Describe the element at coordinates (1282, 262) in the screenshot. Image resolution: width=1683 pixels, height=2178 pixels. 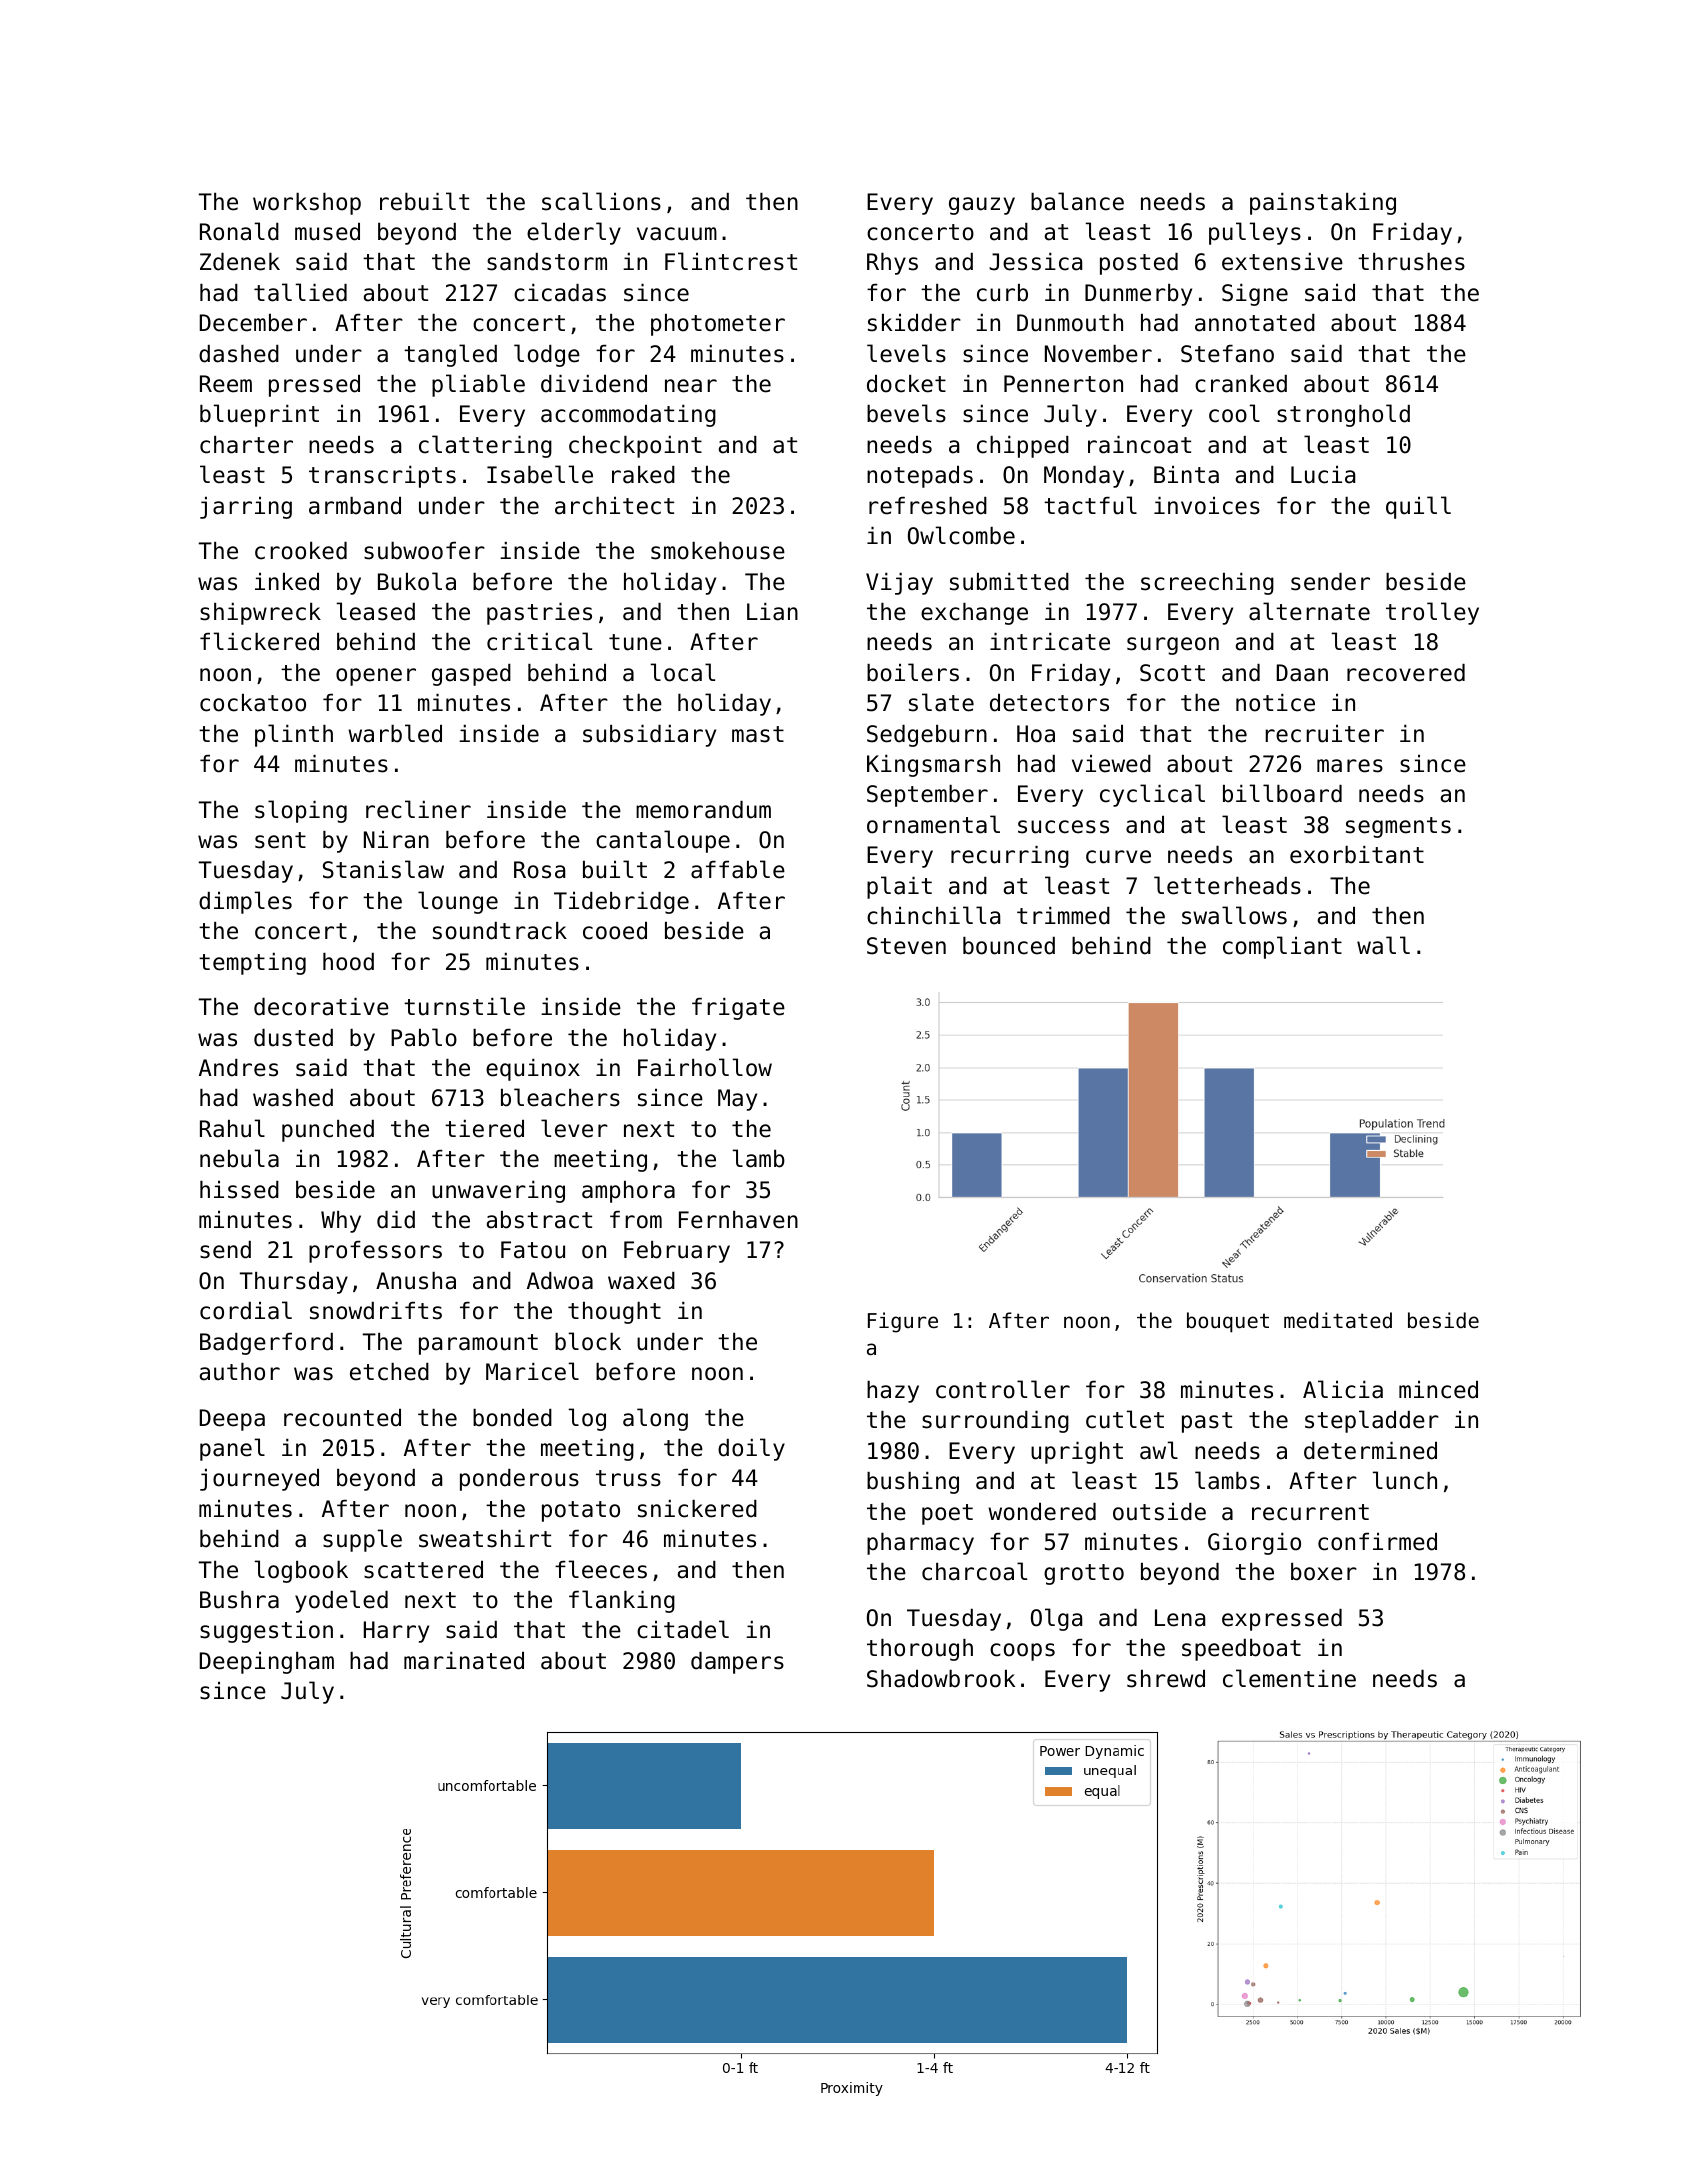
I see `extensive` at that location.
